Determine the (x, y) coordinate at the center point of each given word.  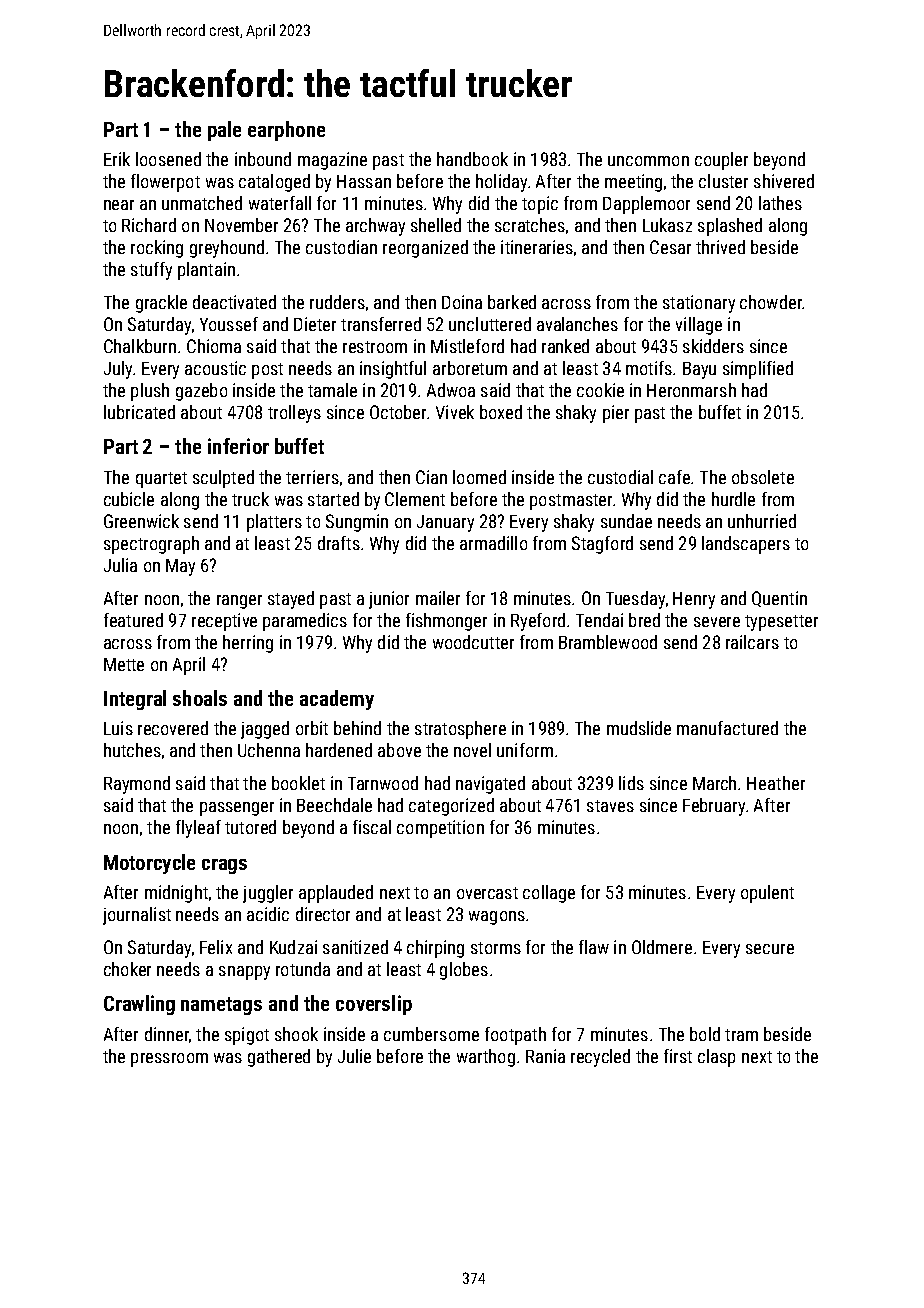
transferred (381, 324)
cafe (674, 477)
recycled (600, 1058)
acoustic (215, 368)
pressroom (169, 1060)
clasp (716, 1058)
